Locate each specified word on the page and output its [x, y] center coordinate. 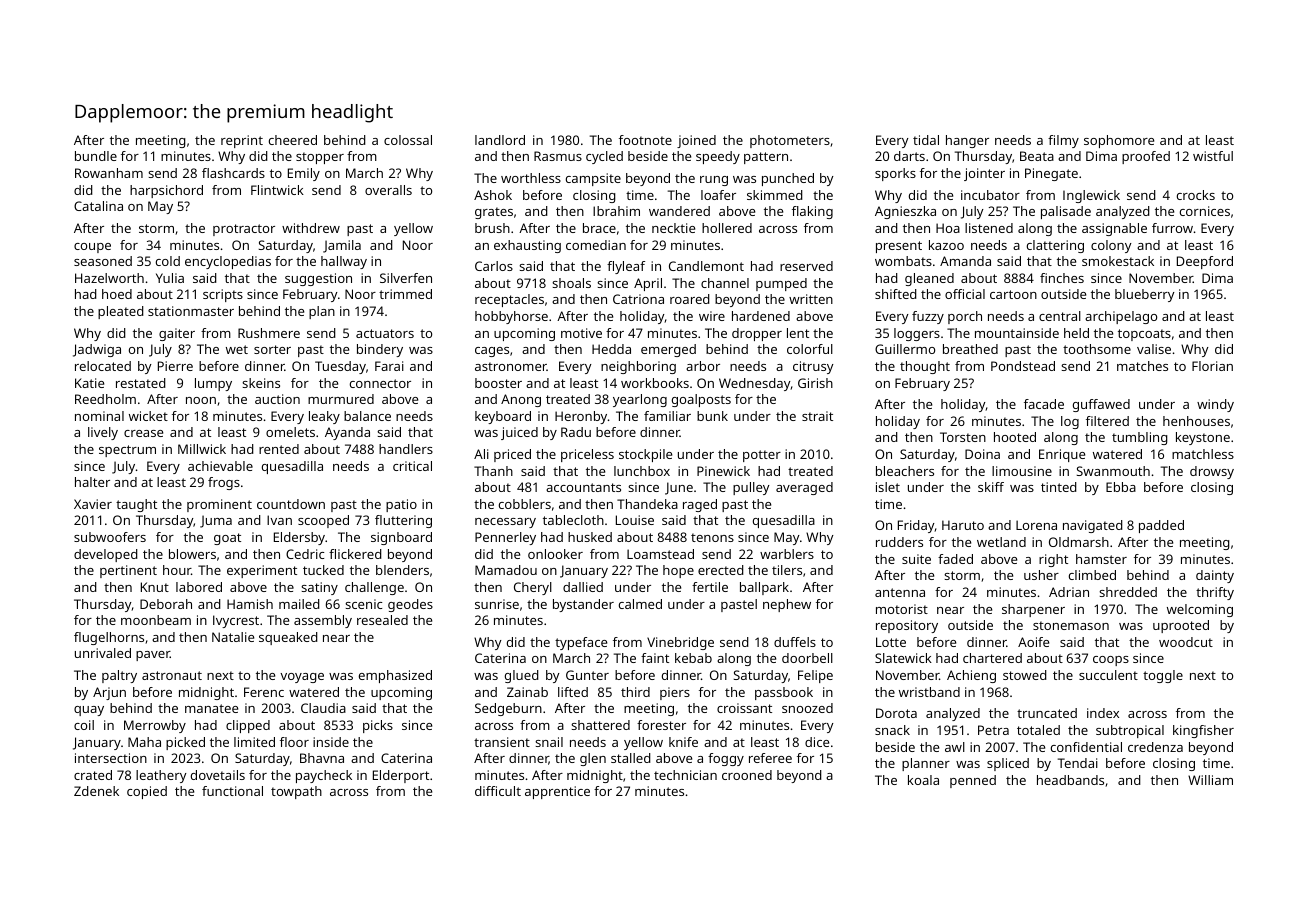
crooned [747, 775]
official [965, 294]
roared [690, 299]
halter [92, 482]
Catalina [98, 206]
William [1210, 780]
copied [147, 792]
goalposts [701, 400]
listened [989, 228]
